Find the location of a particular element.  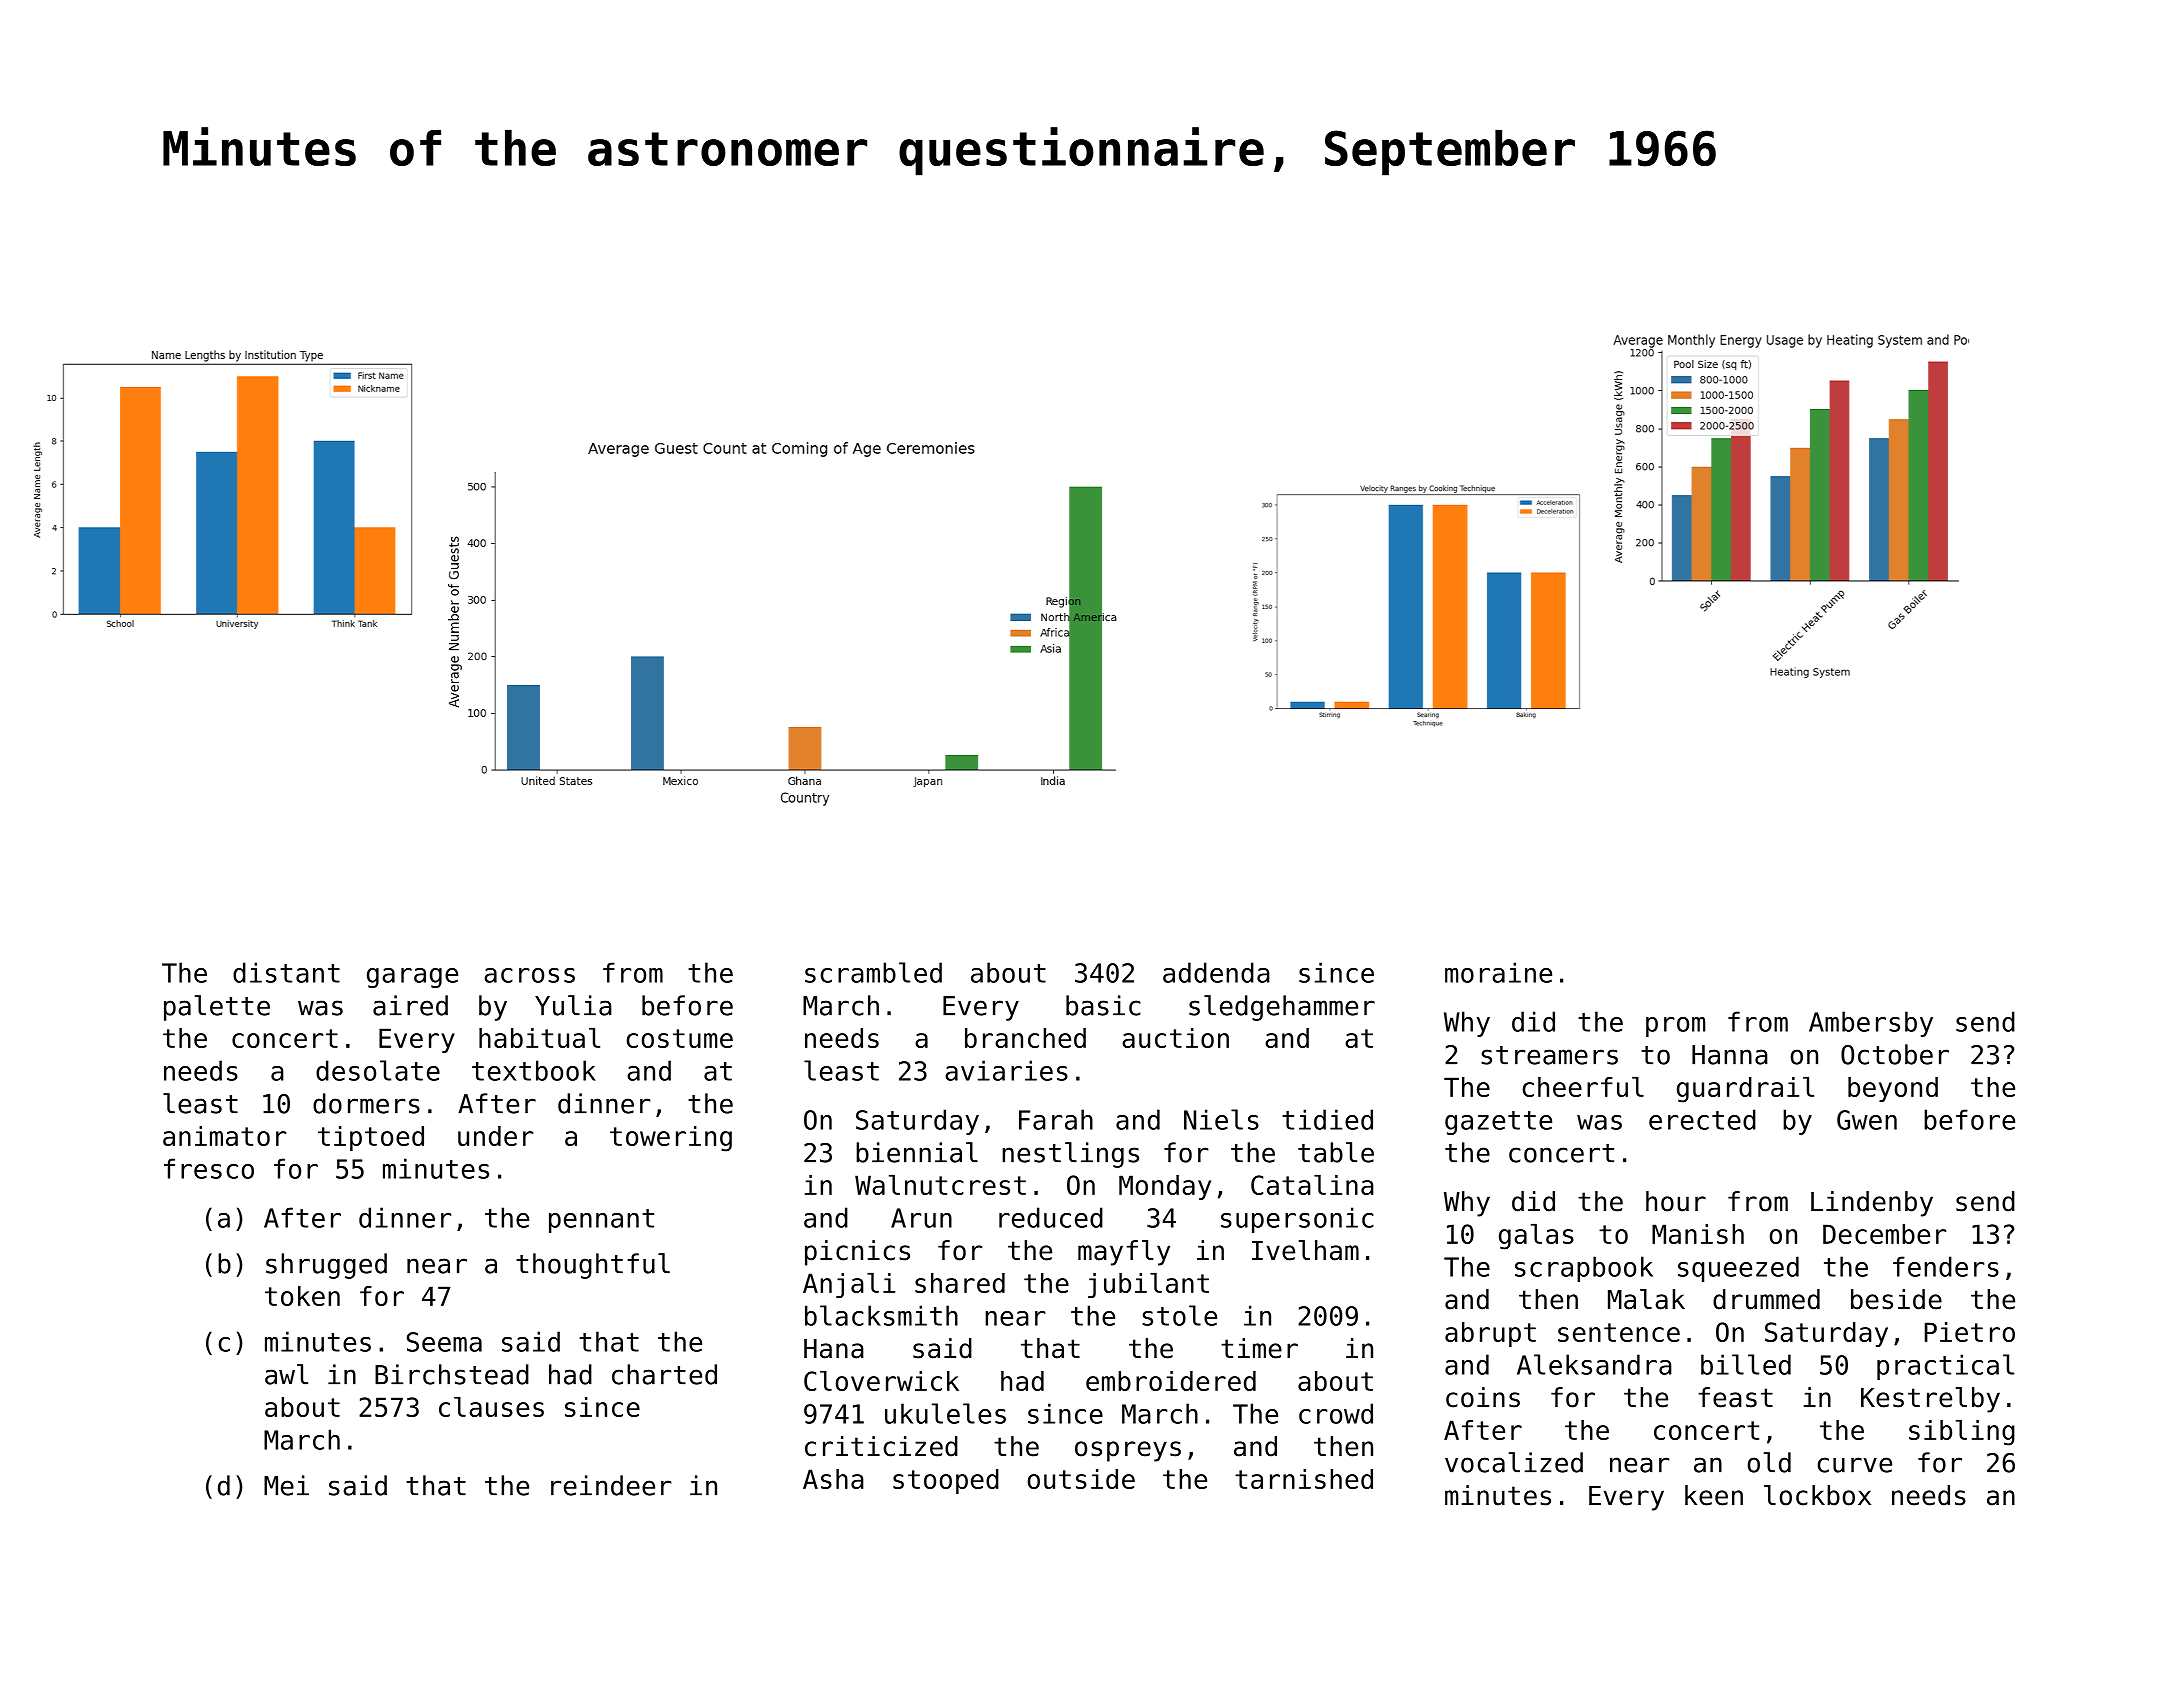

scrambled is located at coordinates (873, 972).
